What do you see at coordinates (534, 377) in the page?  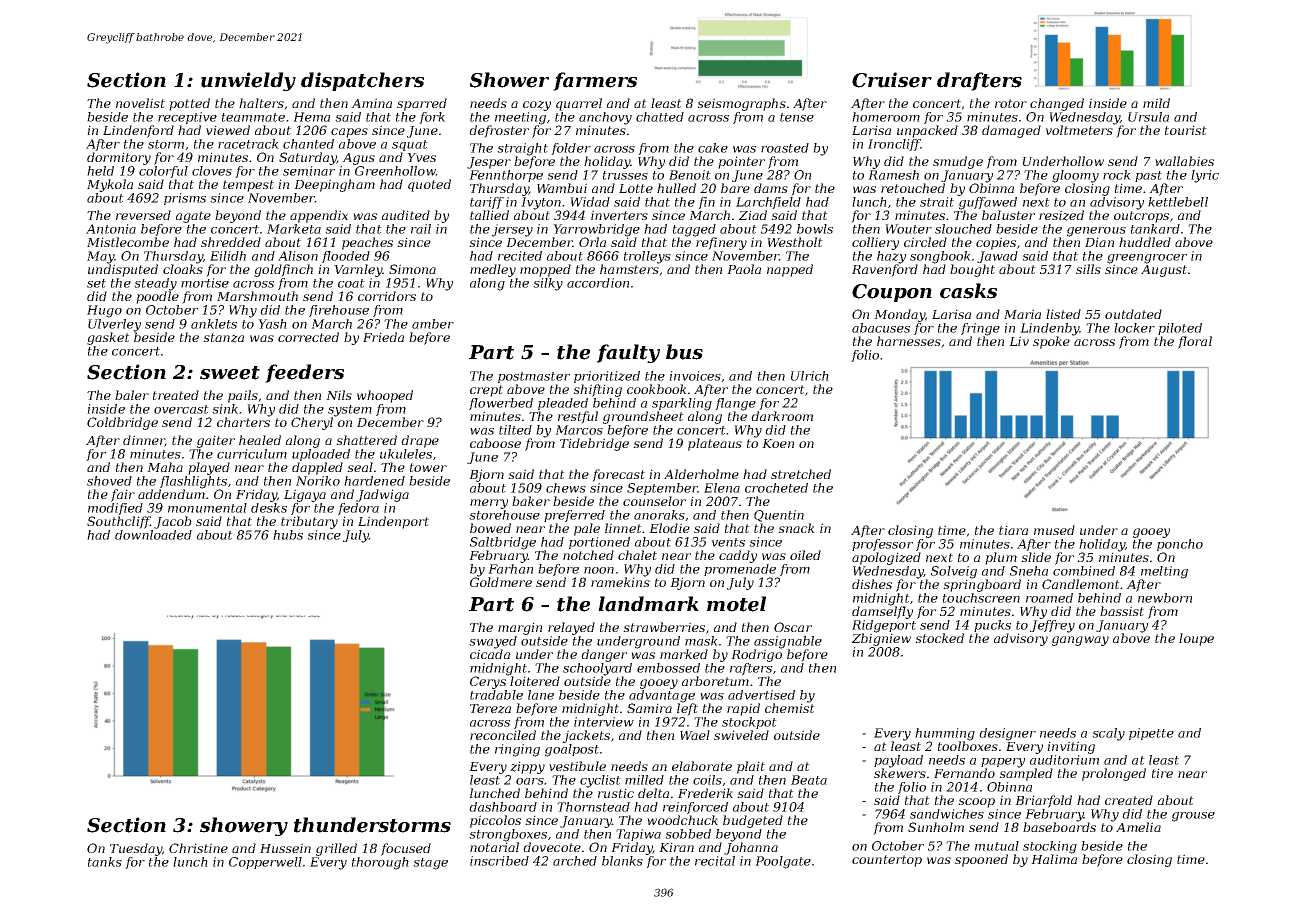 I see `postmaster` at bounding box center [534, 377].
